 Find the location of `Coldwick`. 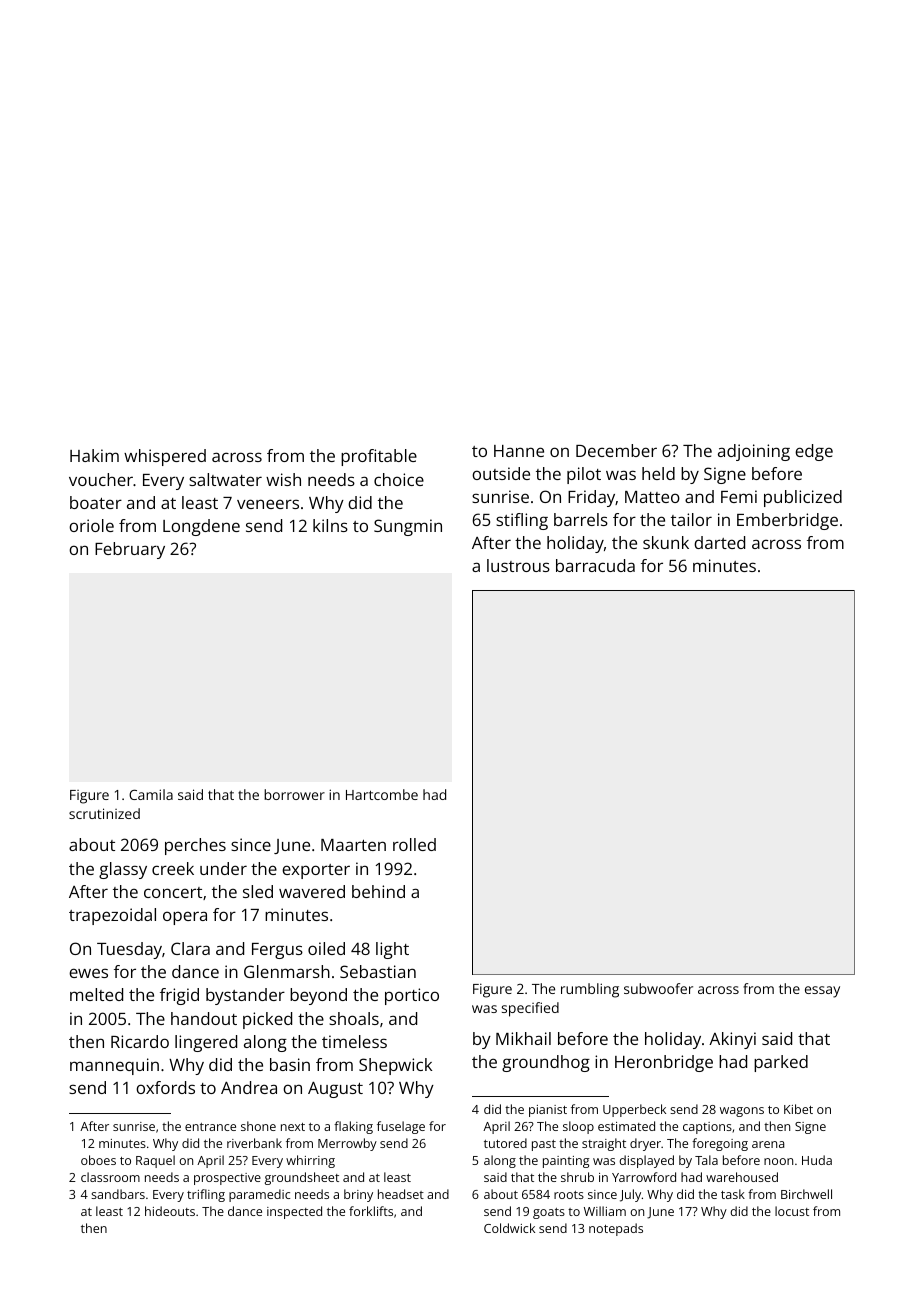

Coldwick is located at coordinates (509, 1228).
